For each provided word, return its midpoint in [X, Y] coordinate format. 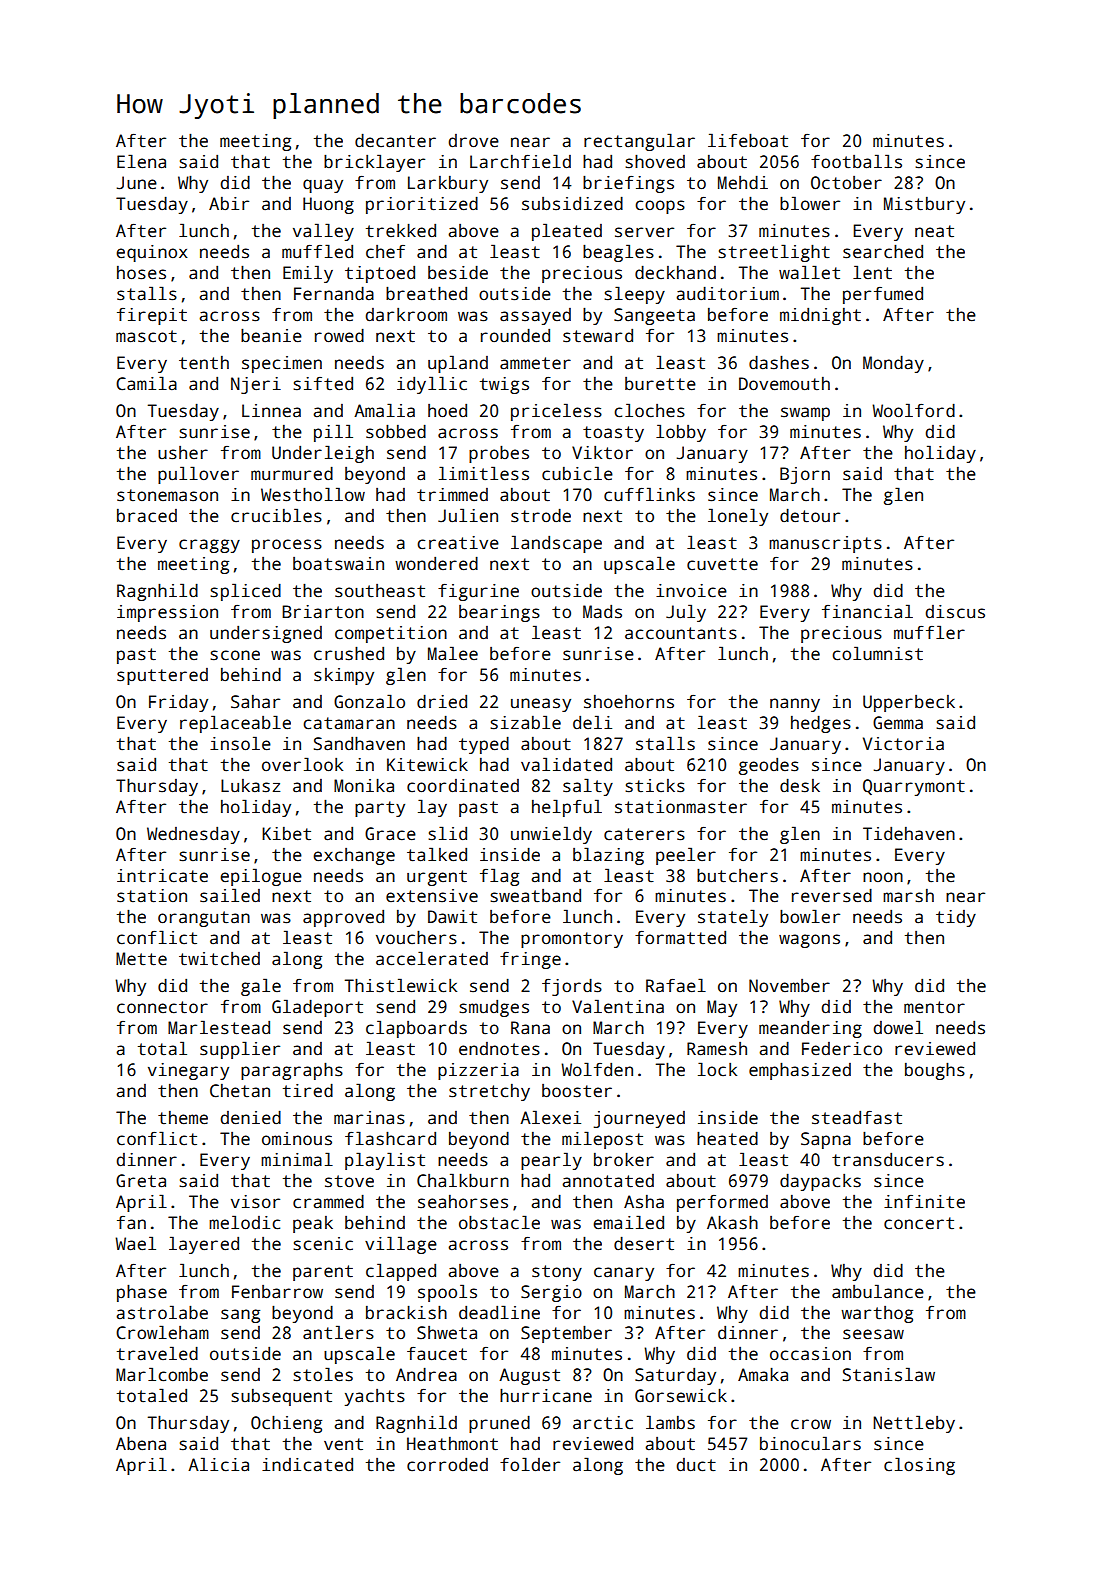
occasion [810, 1354]
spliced [245, 592]
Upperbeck [909, 703]
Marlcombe [162, 1374]
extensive [432, 896]
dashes [779, 362]
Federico [842, 1049]
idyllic [432, 385]
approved [343, 918]
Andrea [426, 1375]
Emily [308, 274]
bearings [499, 613]
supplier [240, 1050]
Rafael [676, 985]
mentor [934, 1007]
